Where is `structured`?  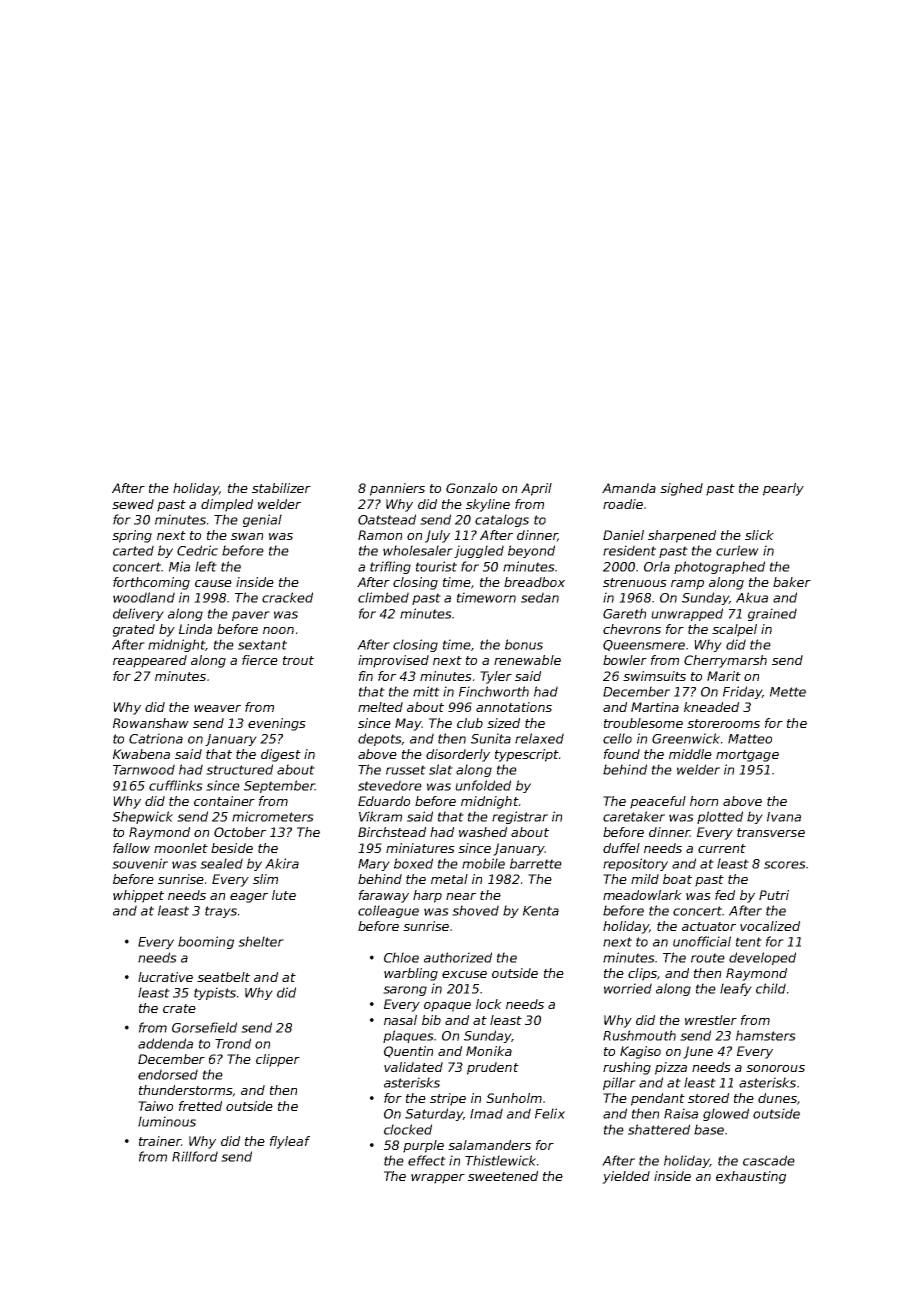
structured is located at coordinates (239, 769).
